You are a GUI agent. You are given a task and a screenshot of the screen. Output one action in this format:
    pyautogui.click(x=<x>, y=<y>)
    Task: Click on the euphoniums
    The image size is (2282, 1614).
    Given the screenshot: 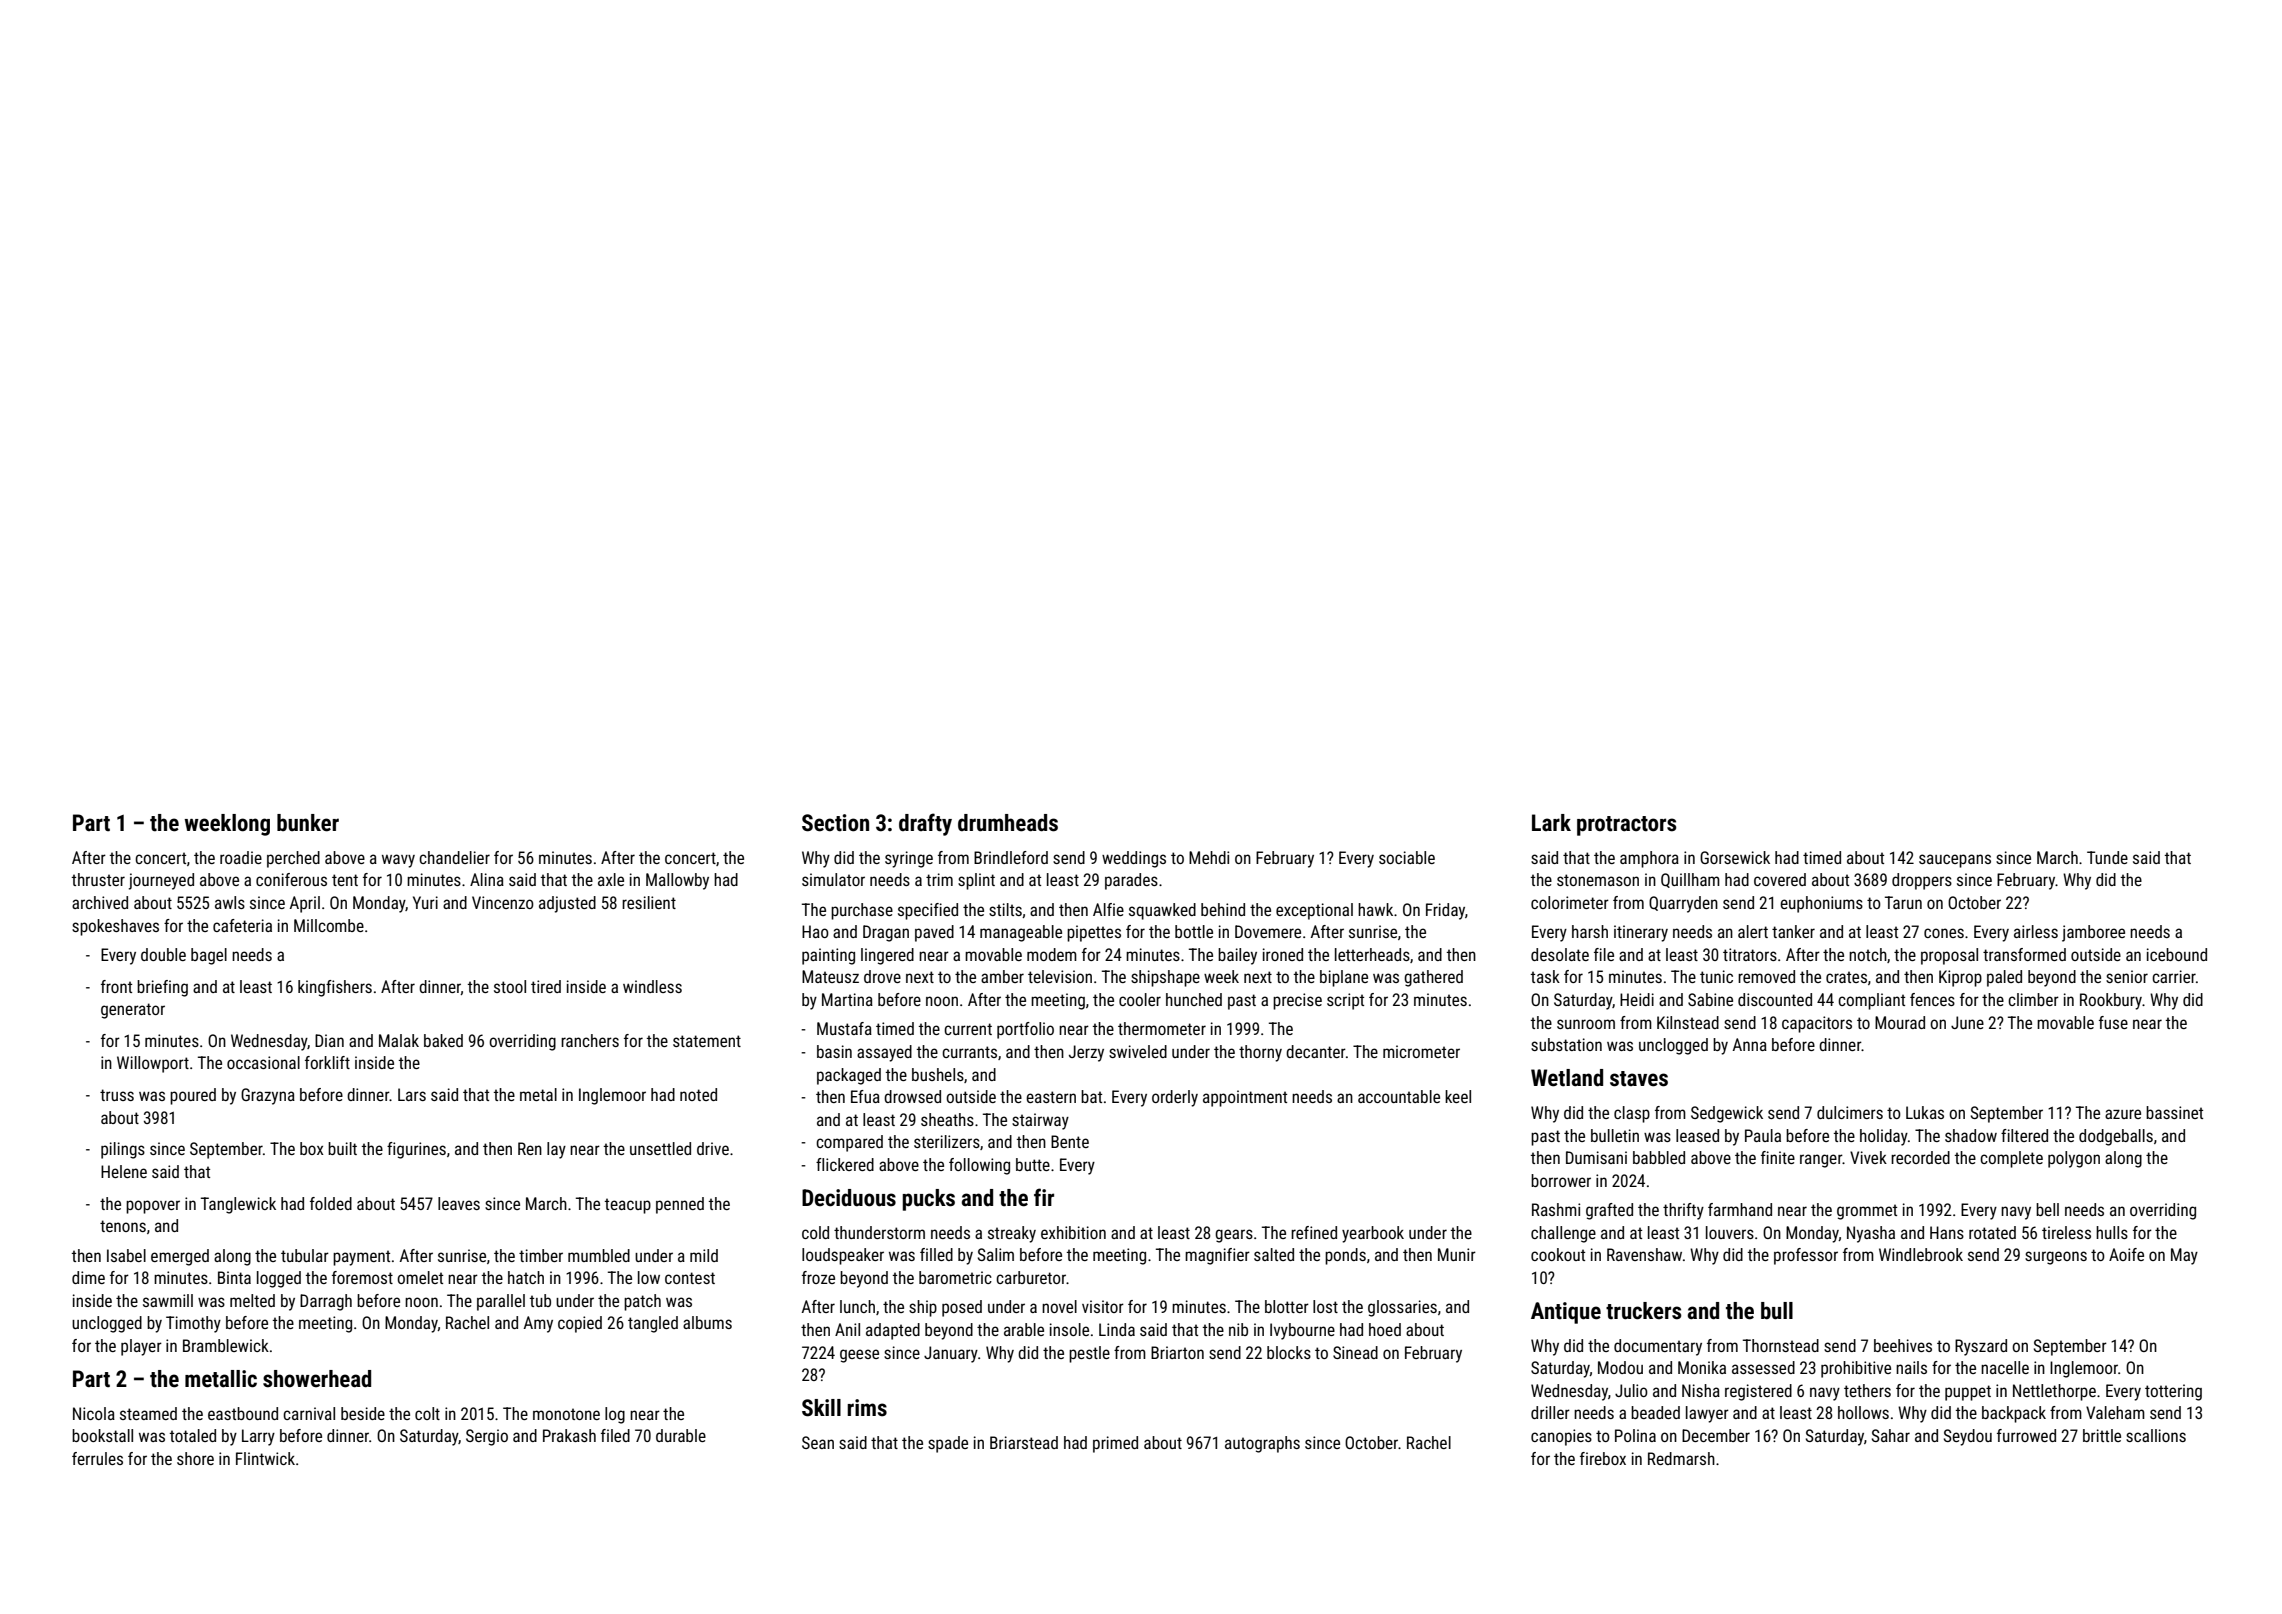 What is the action you would take?
    pyautogui.click(x=1821, y=904)
